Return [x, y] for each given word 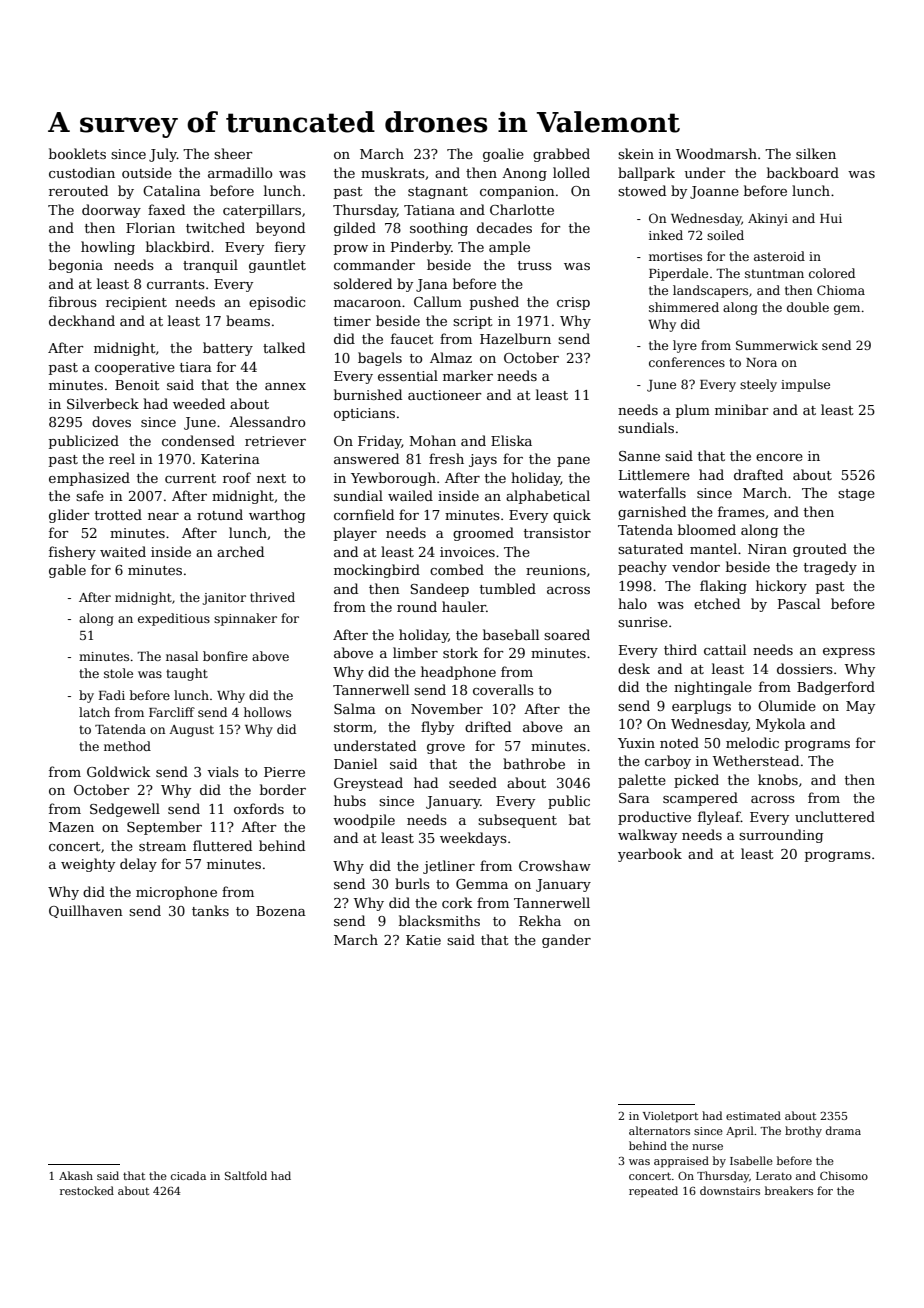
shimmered [684, 307]
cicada [188, 1175]
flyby [437, 728]
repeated [653, 1192]
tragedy [830, 568]
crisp [573, 303]
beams [248, 320]
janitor [224, 599]
